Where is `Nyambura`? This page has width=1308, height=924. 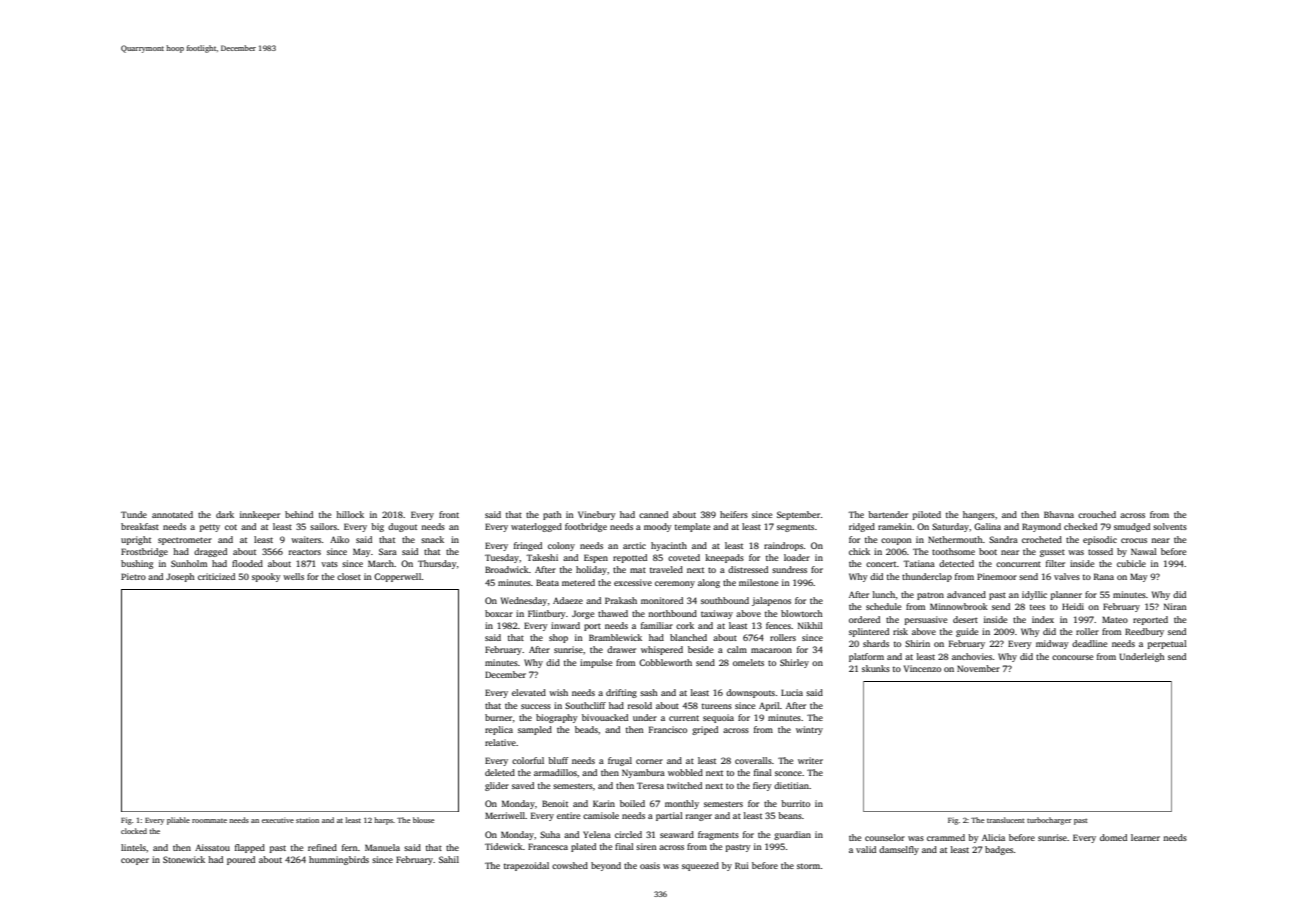 Nyambura is located at coordinates (643, 773).
